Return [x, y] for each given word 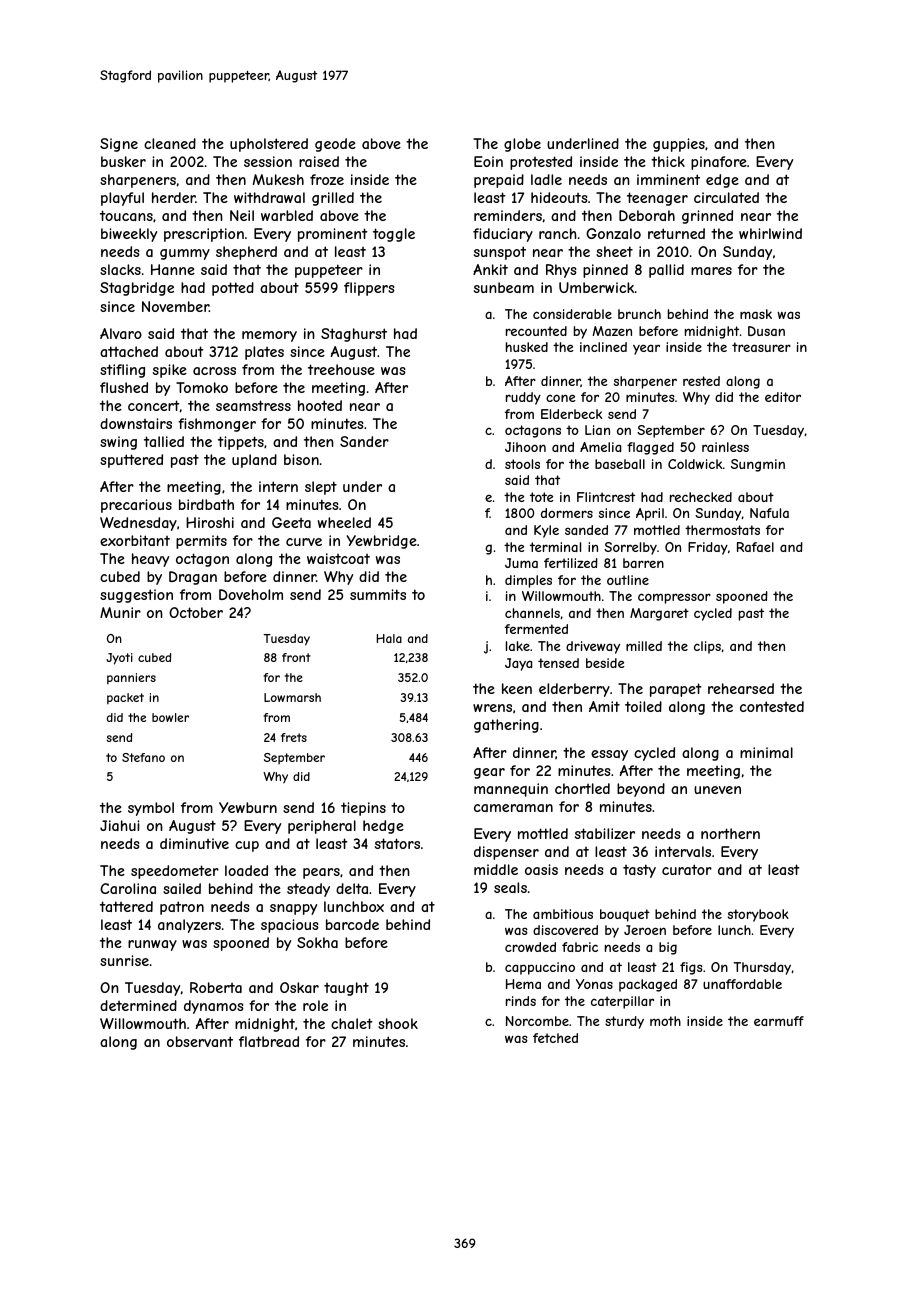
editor [783, 397]
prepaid [499, 181]
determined [138, 1005]
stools [522, 464]
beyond [641, 790]
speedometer [175, 872]
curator [687, 869]
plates [264, 353]
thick [668, 161]
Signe [119, 145]
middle [496, 869]
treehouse [341, 369]
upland [254, 461]
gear [489, 773]
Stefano [143, 757]
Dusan [766, 331]
